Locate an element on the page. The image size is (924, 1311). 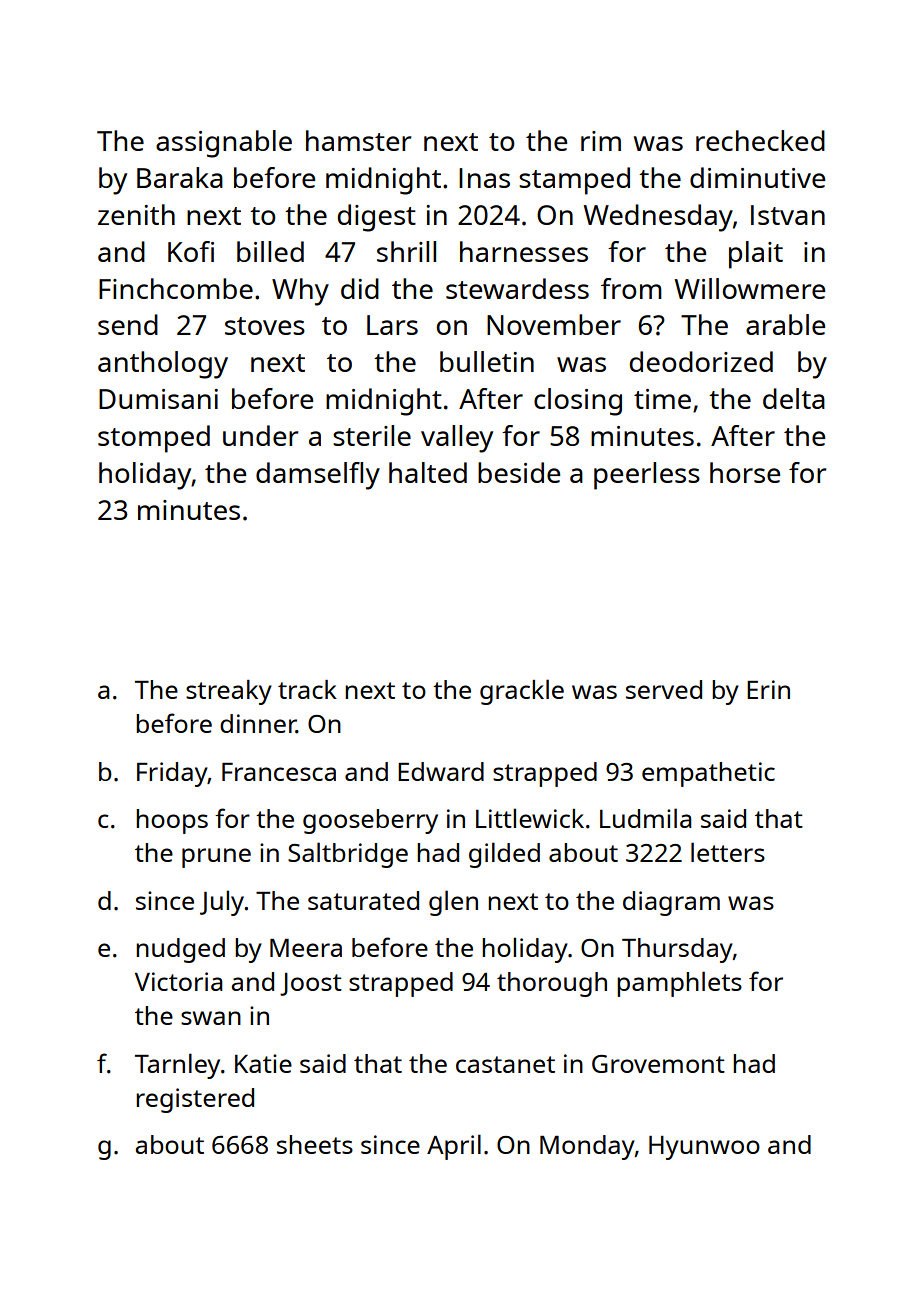
Why is located at coordinates (300, 292).
